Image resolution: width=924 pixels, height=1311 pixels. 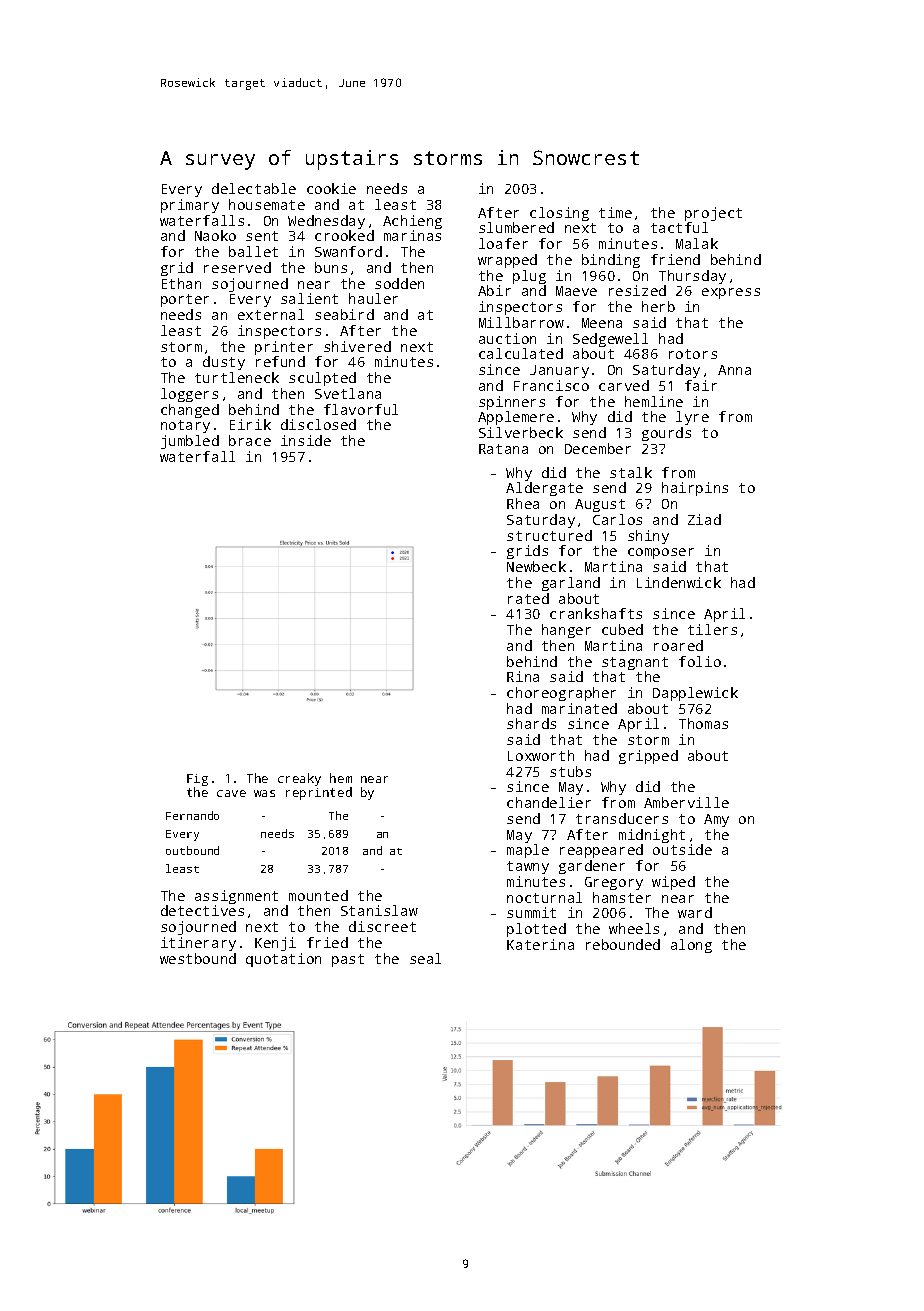 What do you see at coordinates (190, 442) in the document?
I see `jumbled` at bounding box center [190, 442].
